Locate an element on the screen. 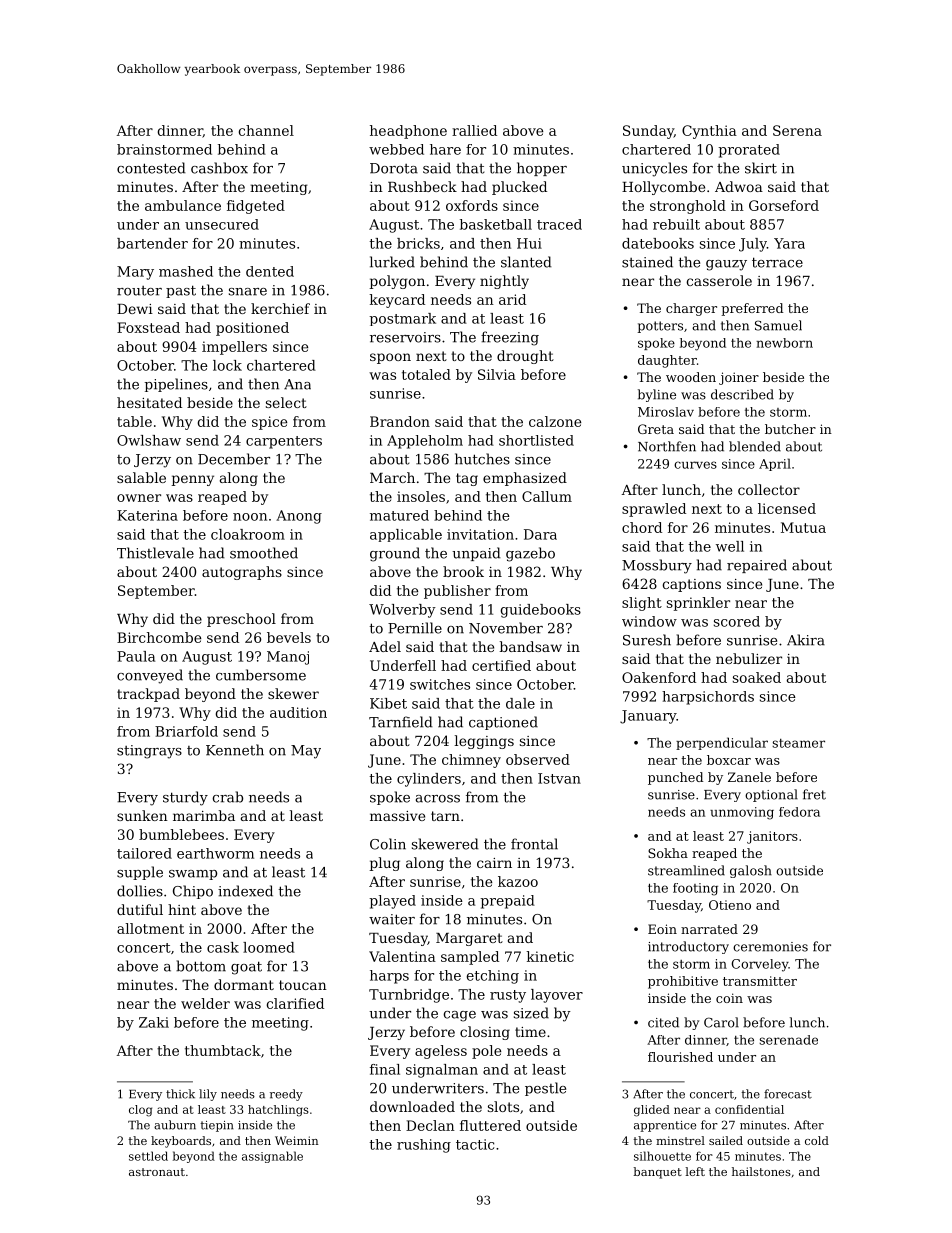 The width and height of the screenshot is (952, 1233). galosh is located at coordinates (751, 871).
